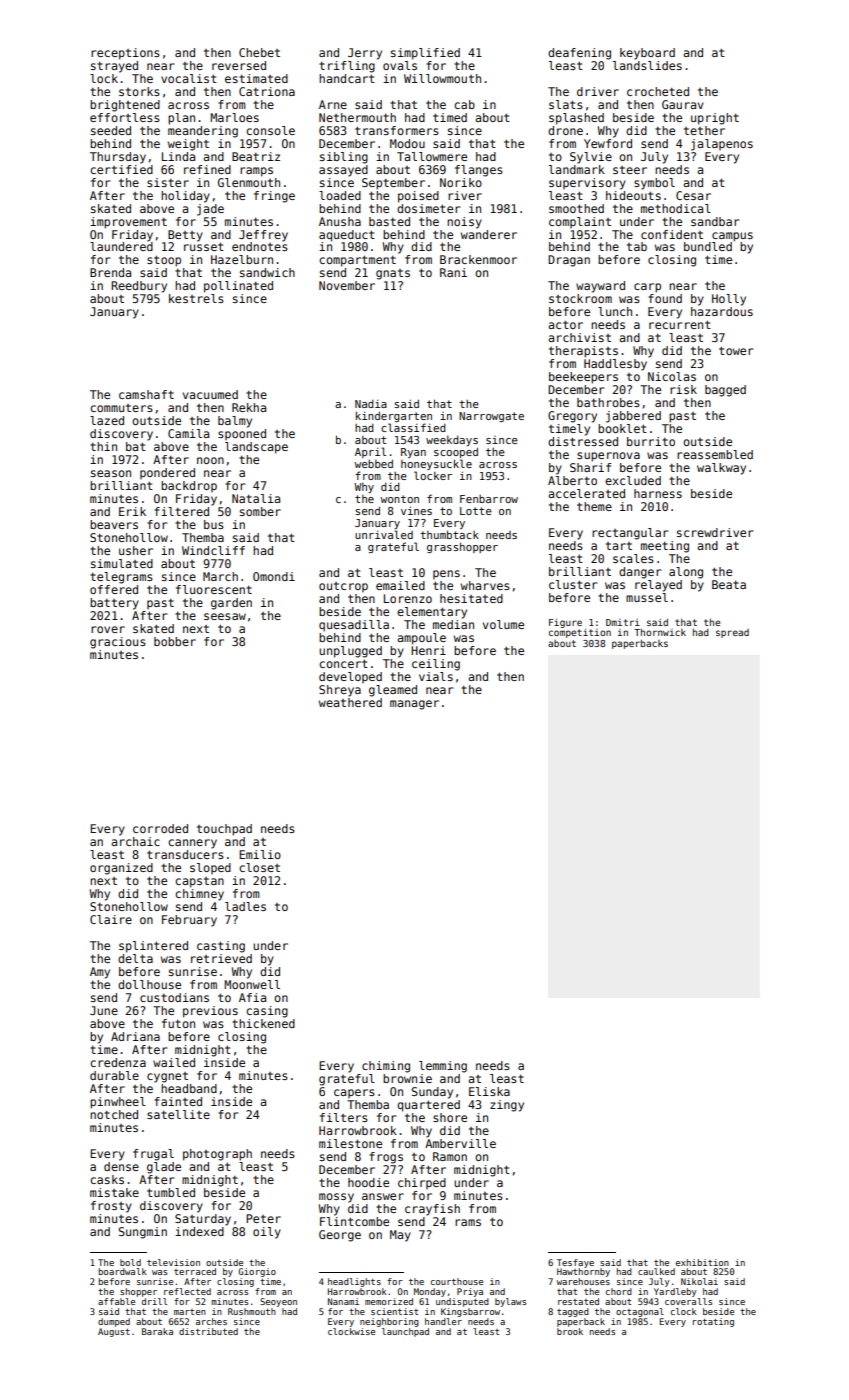  Describe the element at coordinates (225, 616) in the screenshot. I see `seesaw` at that location.
